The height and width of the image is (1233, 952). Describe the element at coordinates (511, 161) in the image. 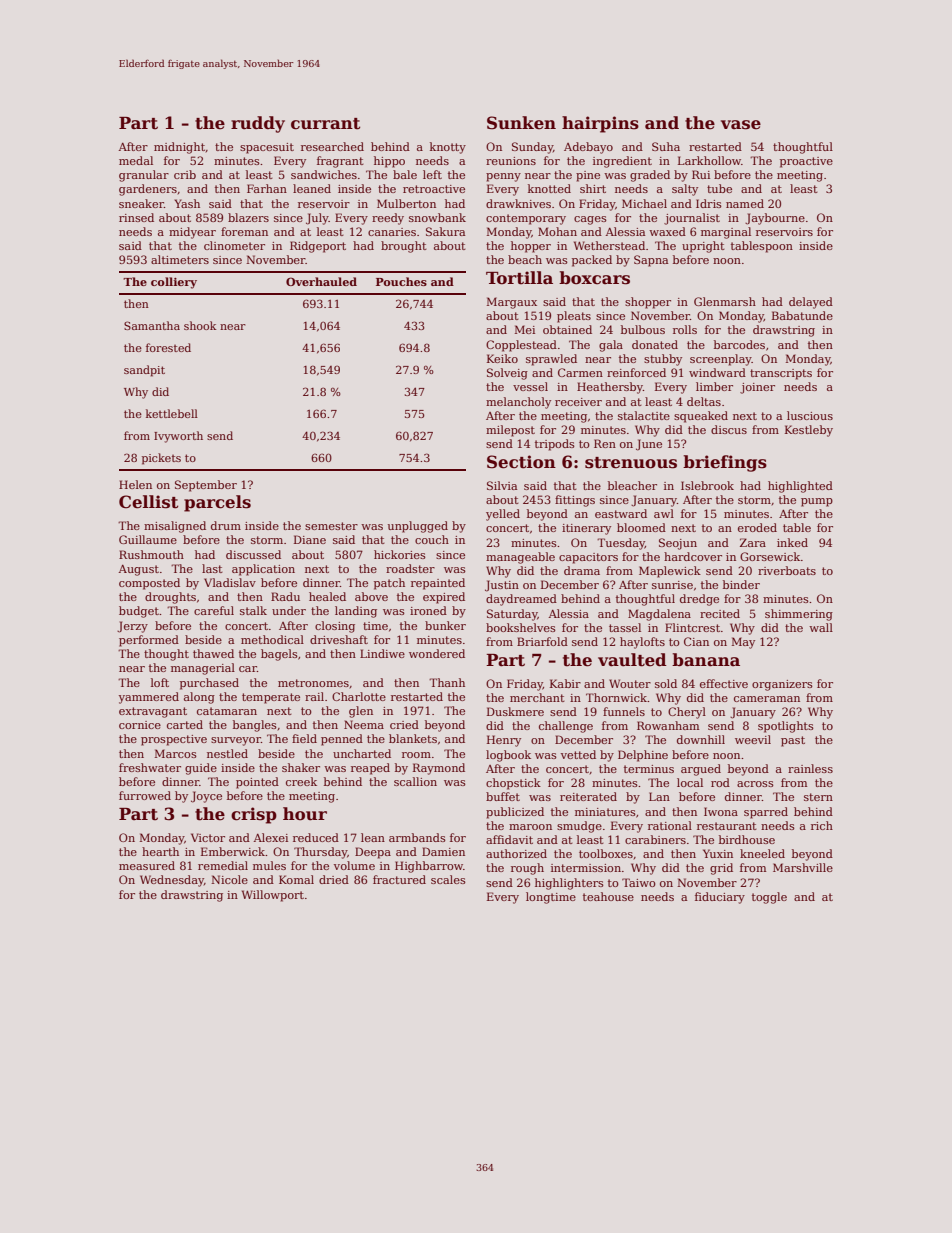

I see `reunions` at that location.
